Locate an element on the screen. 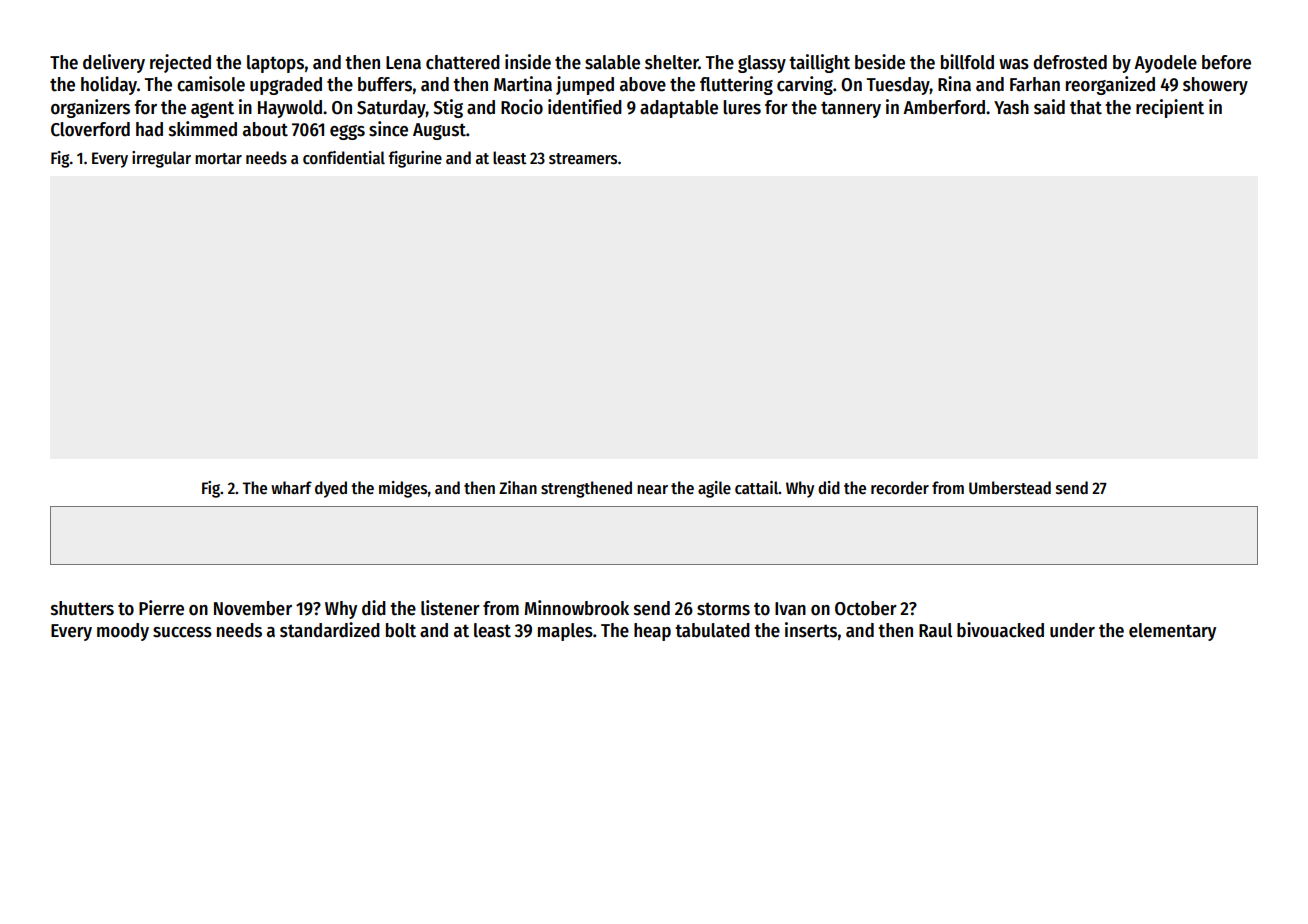  shelter is located at coordinates (672, 62).
